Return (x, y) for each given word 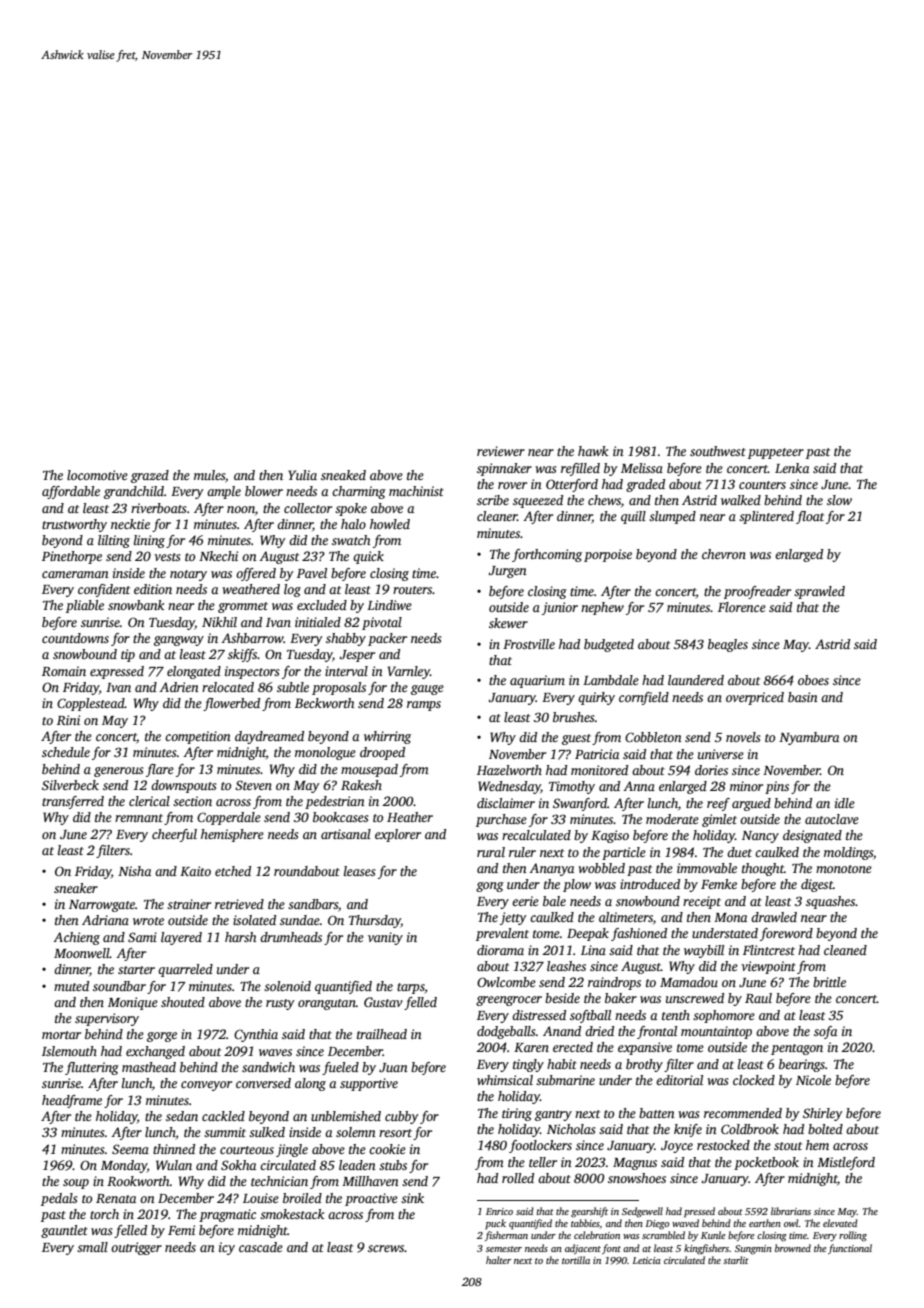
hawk (593, 451)
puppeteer (776, 453)
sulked (267, 1132)
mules (209, 475)
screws (386, 1248)
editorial (679, 1080)
